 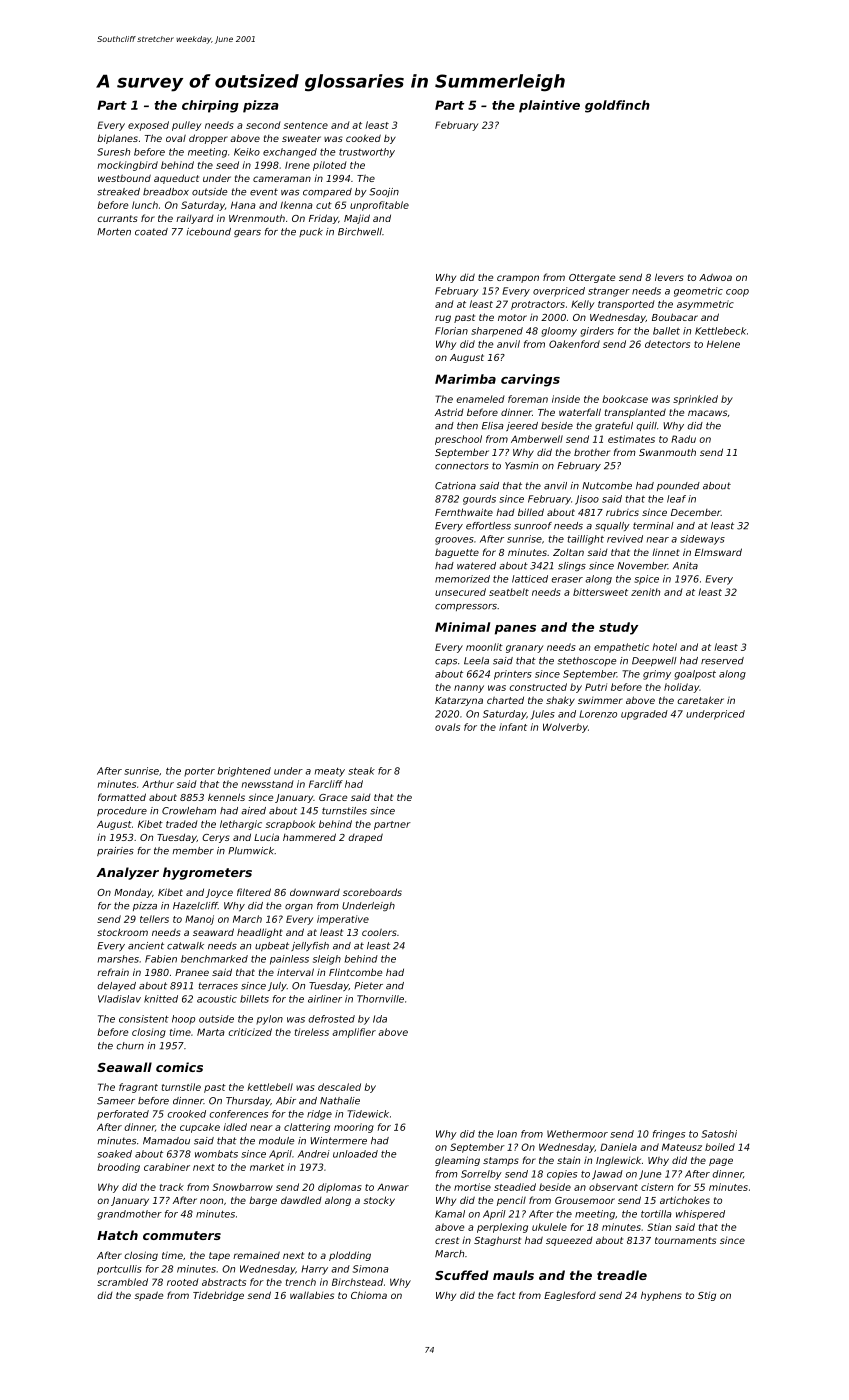 What do you see at coordinates (701, 700) in the page?
I see `caretaker` at bounding box center [701, 700].
